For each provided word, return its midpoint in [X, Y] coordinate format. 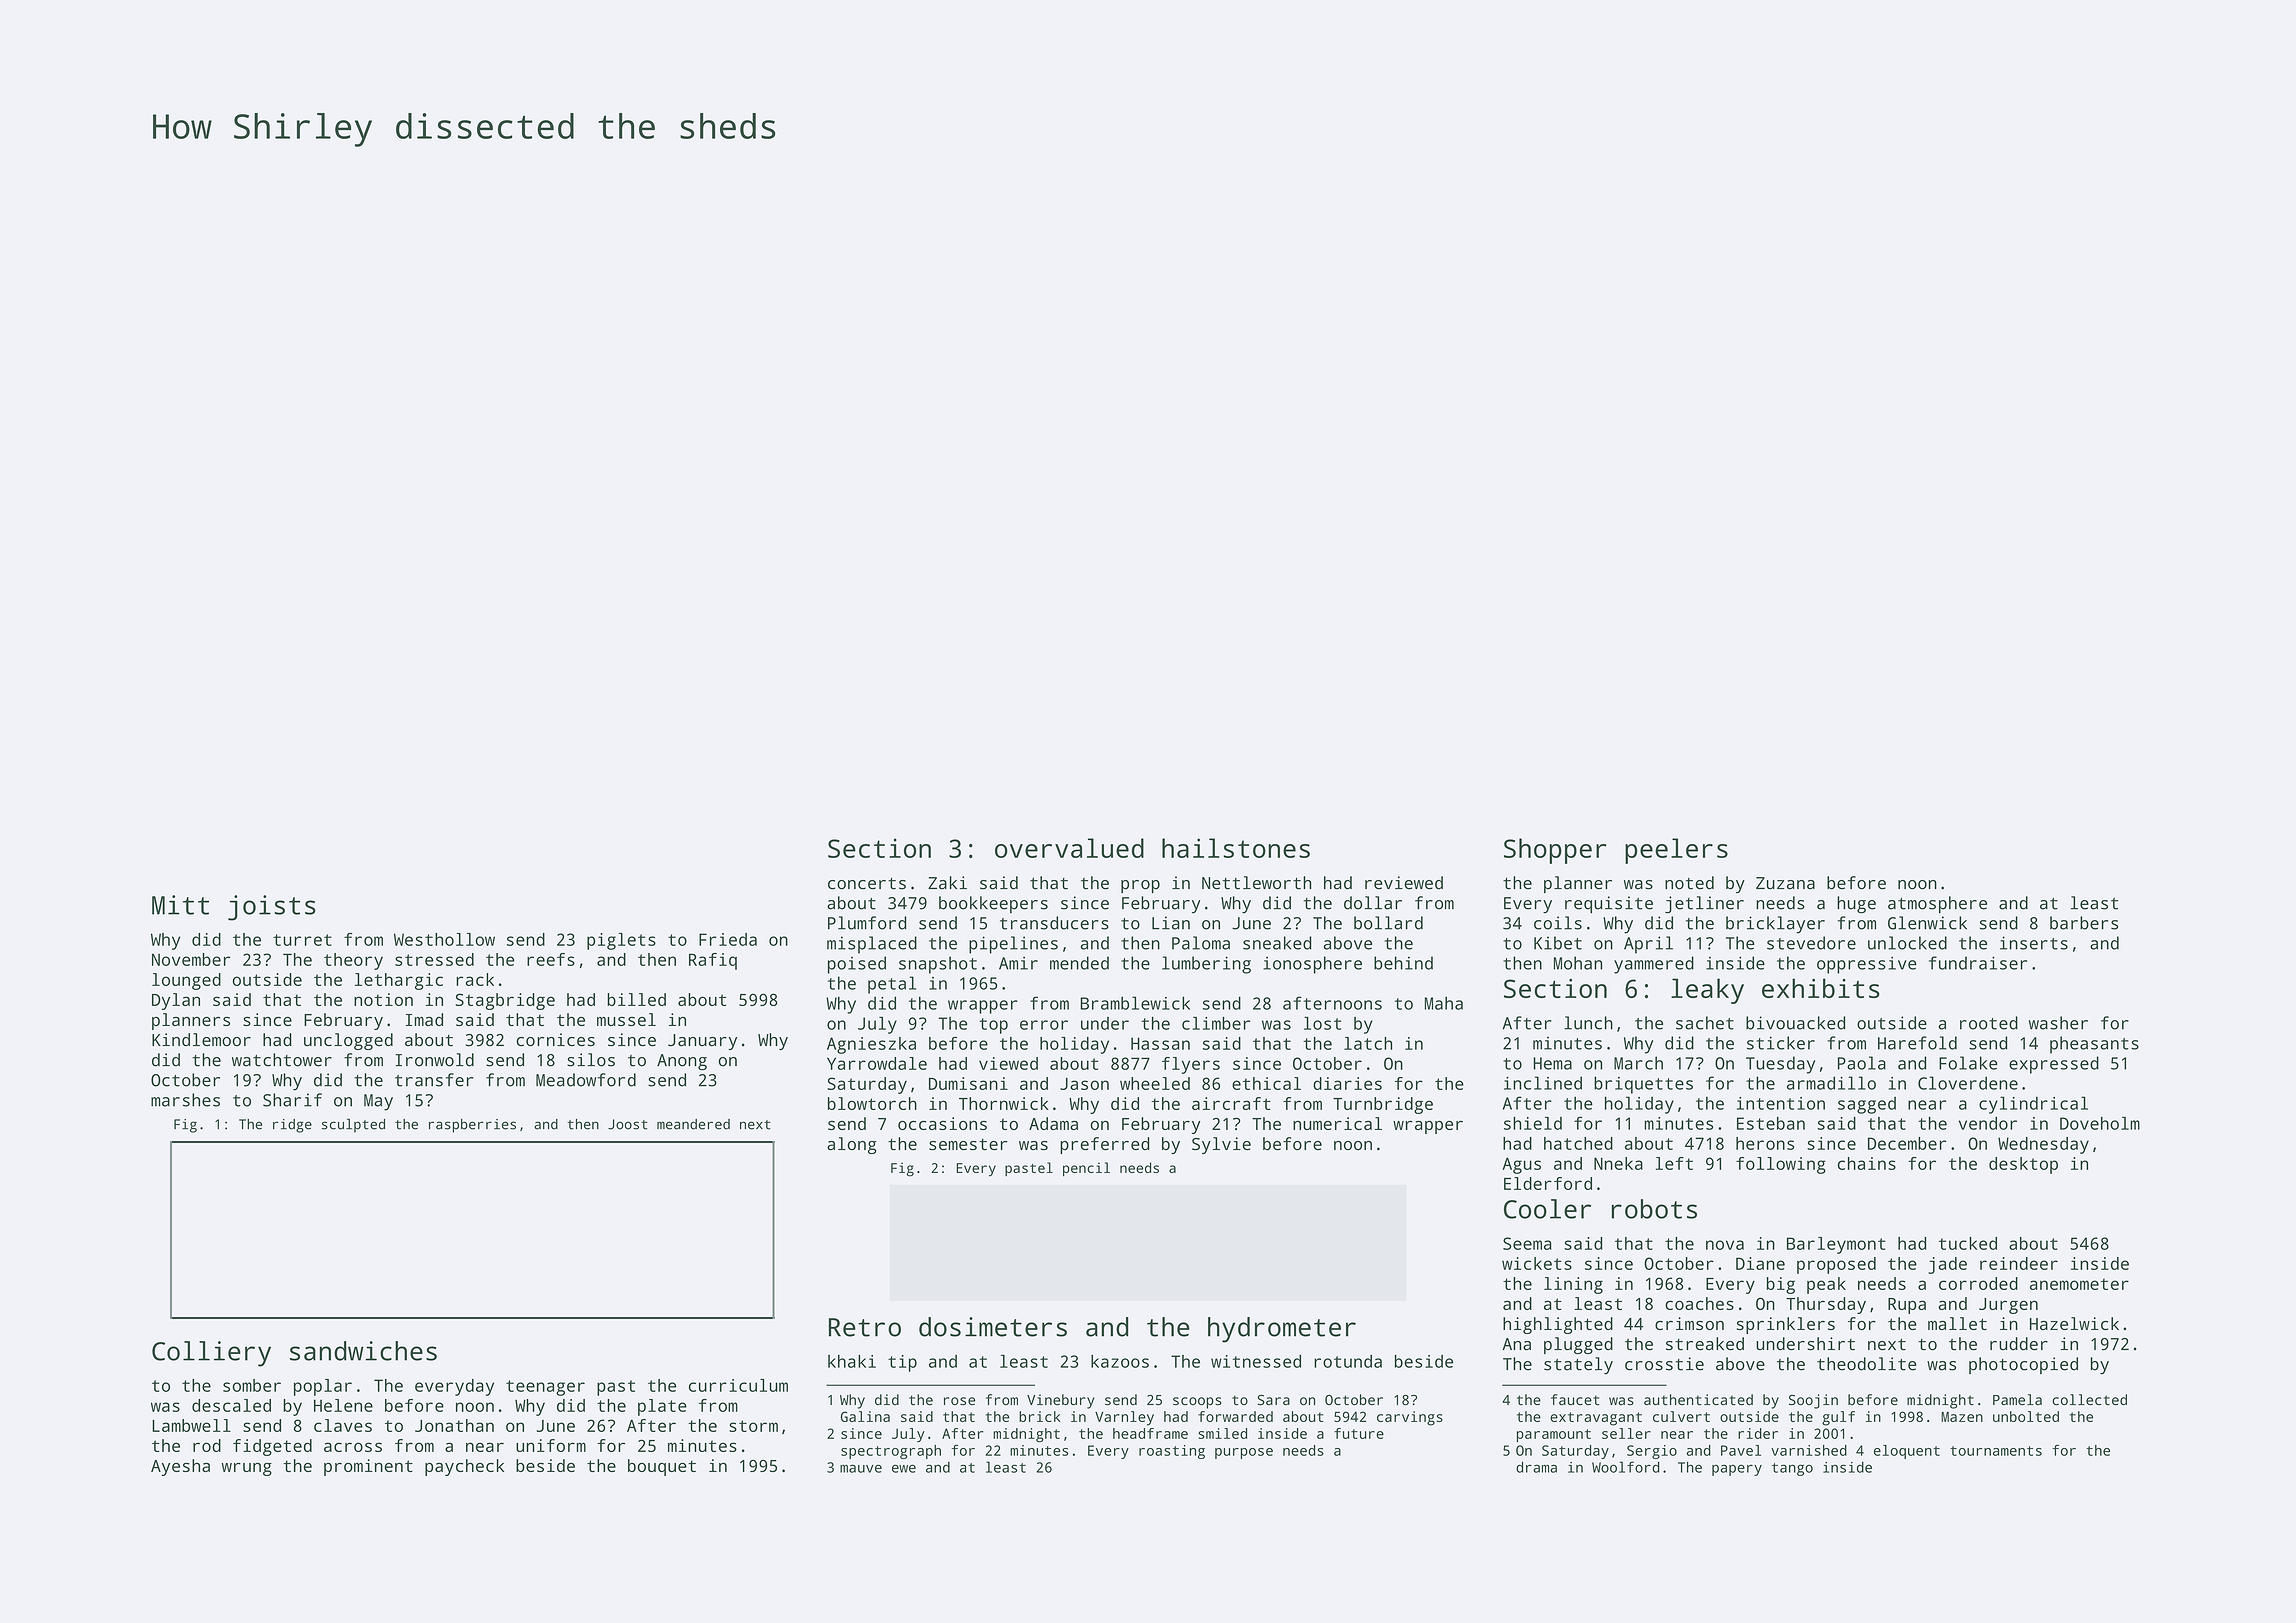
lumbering [1206, 965]
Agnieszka [871, 1045]
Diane [1760, 1263]
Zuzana [1785, 883]
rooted [1989, 1023]
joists [272, 908]
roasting [1172, 1452]
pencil [1086, 1169]
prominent [368, 1467]
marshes [185, 1100]
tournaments [1996, 1451]
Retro [865, 1327]
